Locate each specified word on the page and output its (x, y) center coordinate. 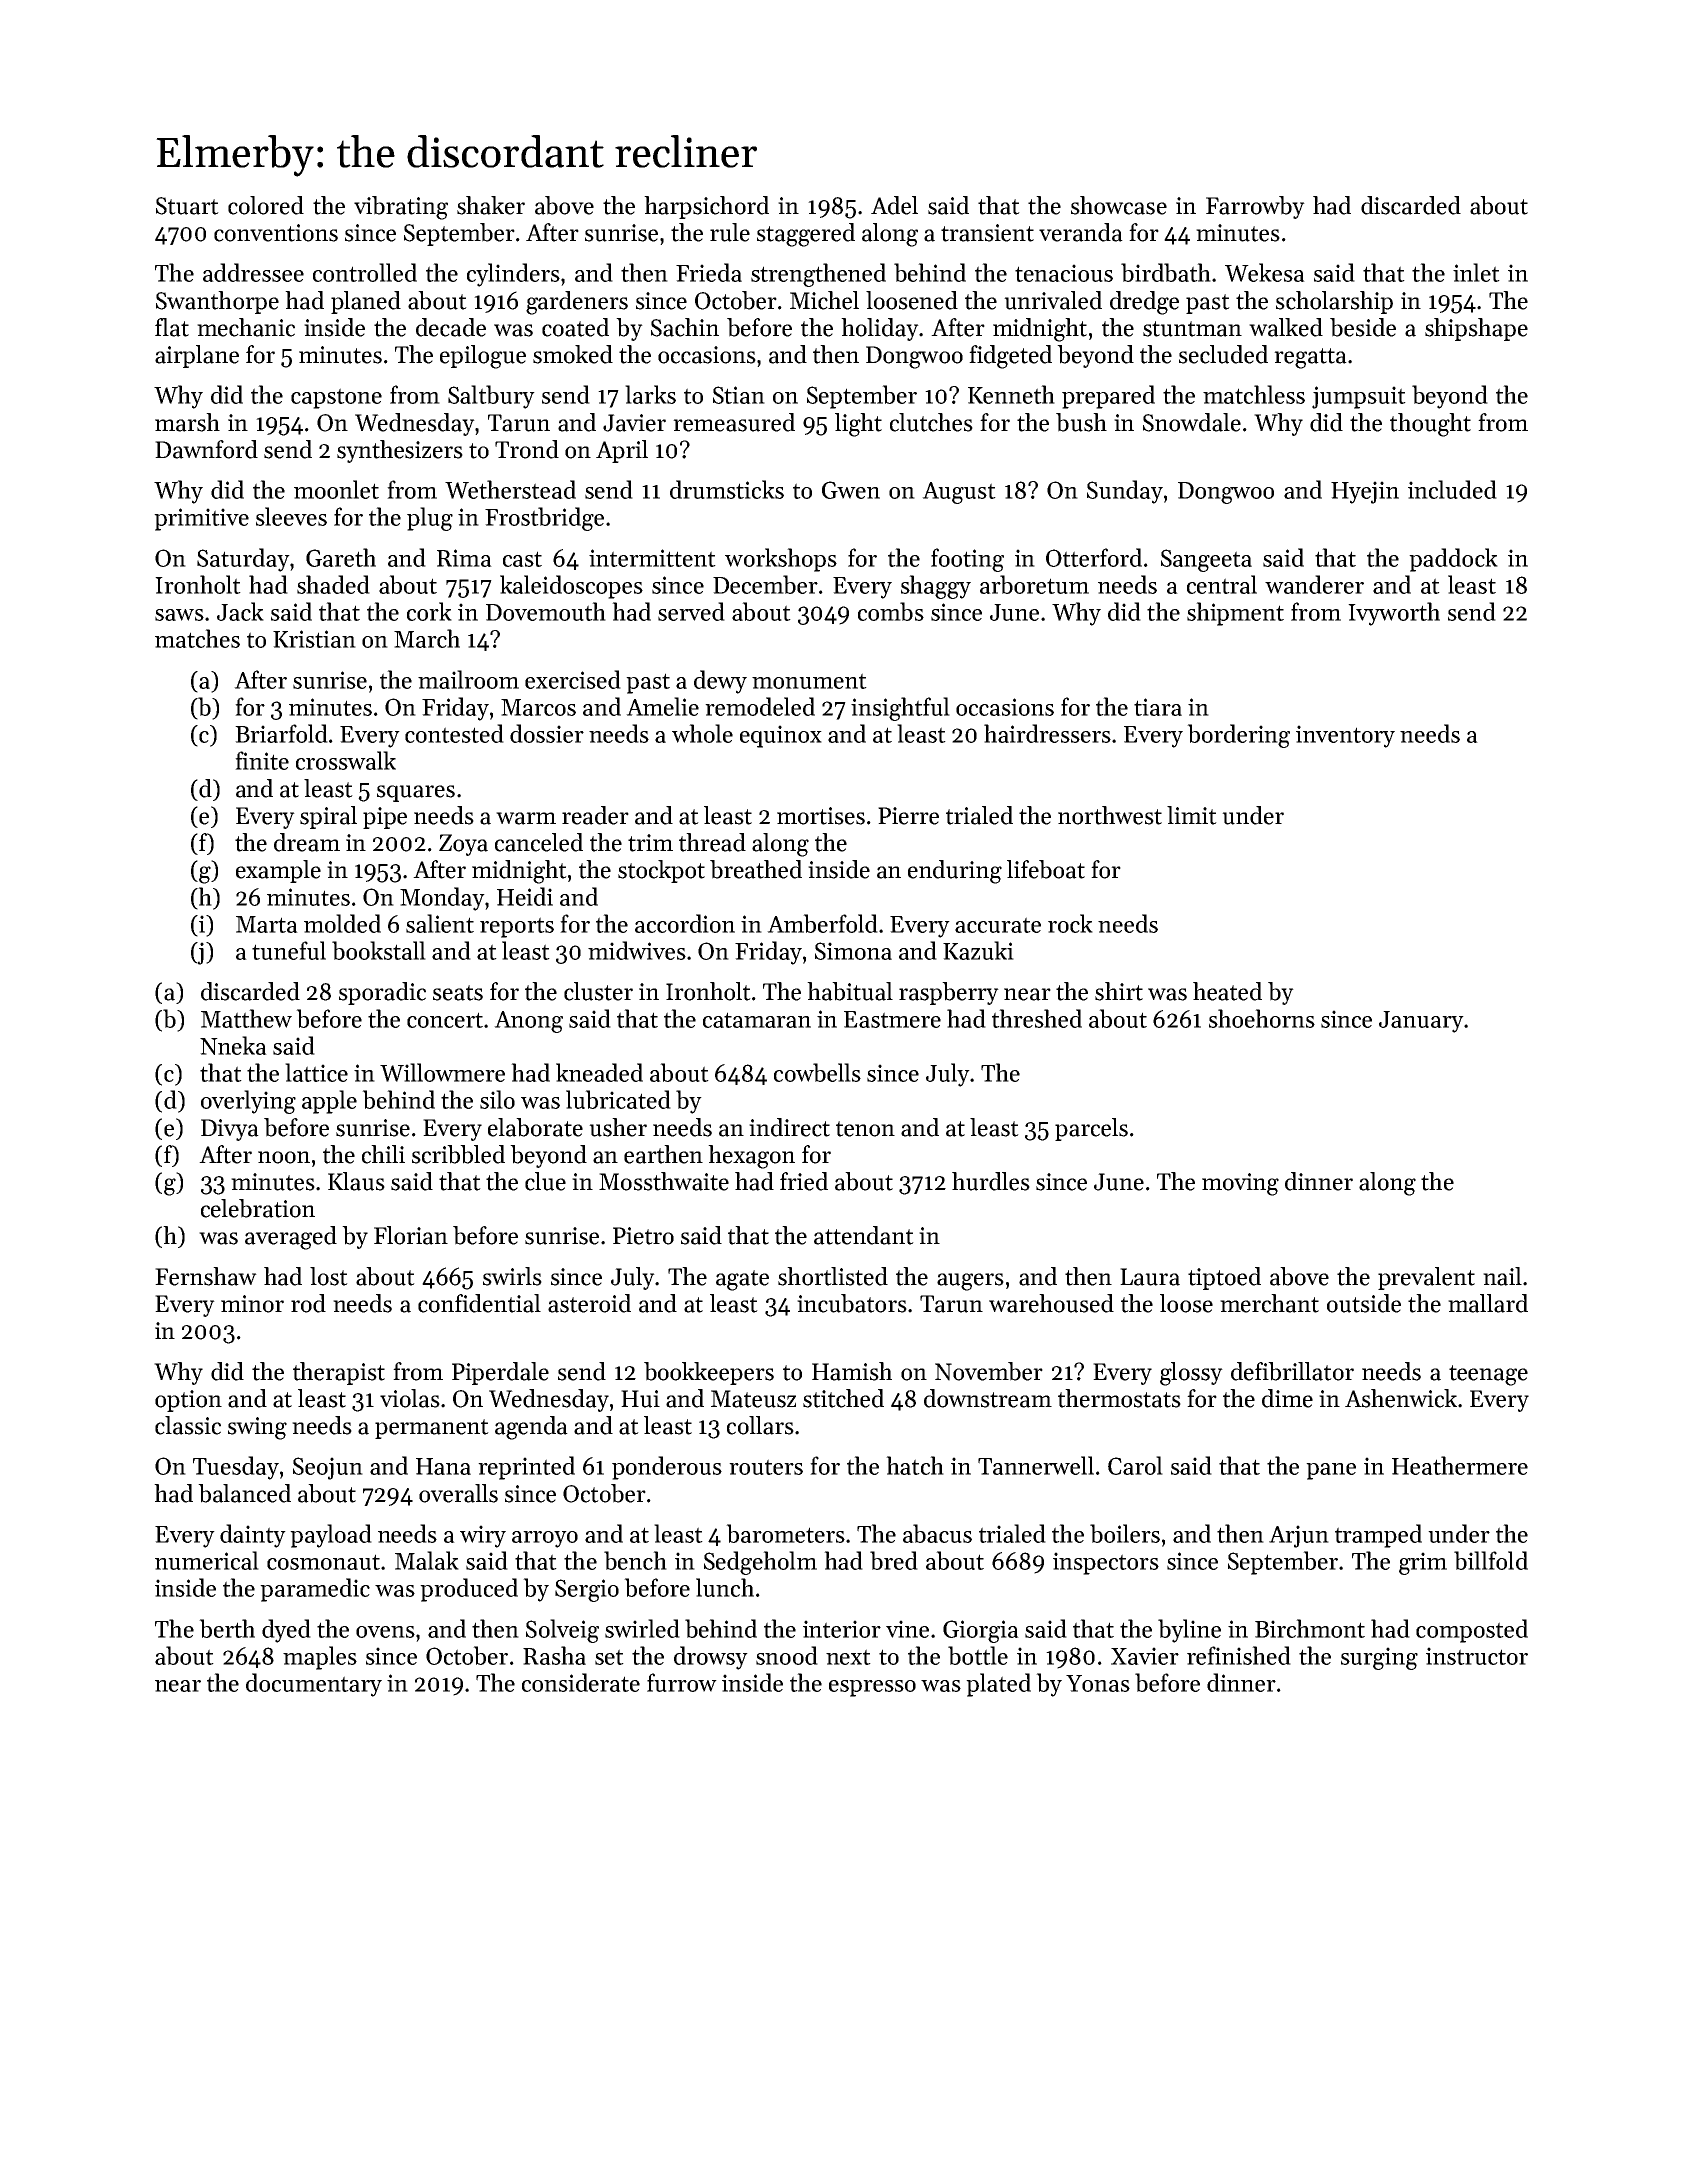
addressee (253, 272)
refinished (1239, 1655)
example (278, 871)
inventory (1345, 736)
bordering (1238, 736)
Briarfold (281, 733)
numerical (207, 1560)
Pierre (908, 816)
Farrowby (1255, 207)
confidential (479, 1303)
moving (1240, 1184)
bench (635, 1560)
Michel (824, 300)
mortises (821, 816)
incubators (852, 1303)
